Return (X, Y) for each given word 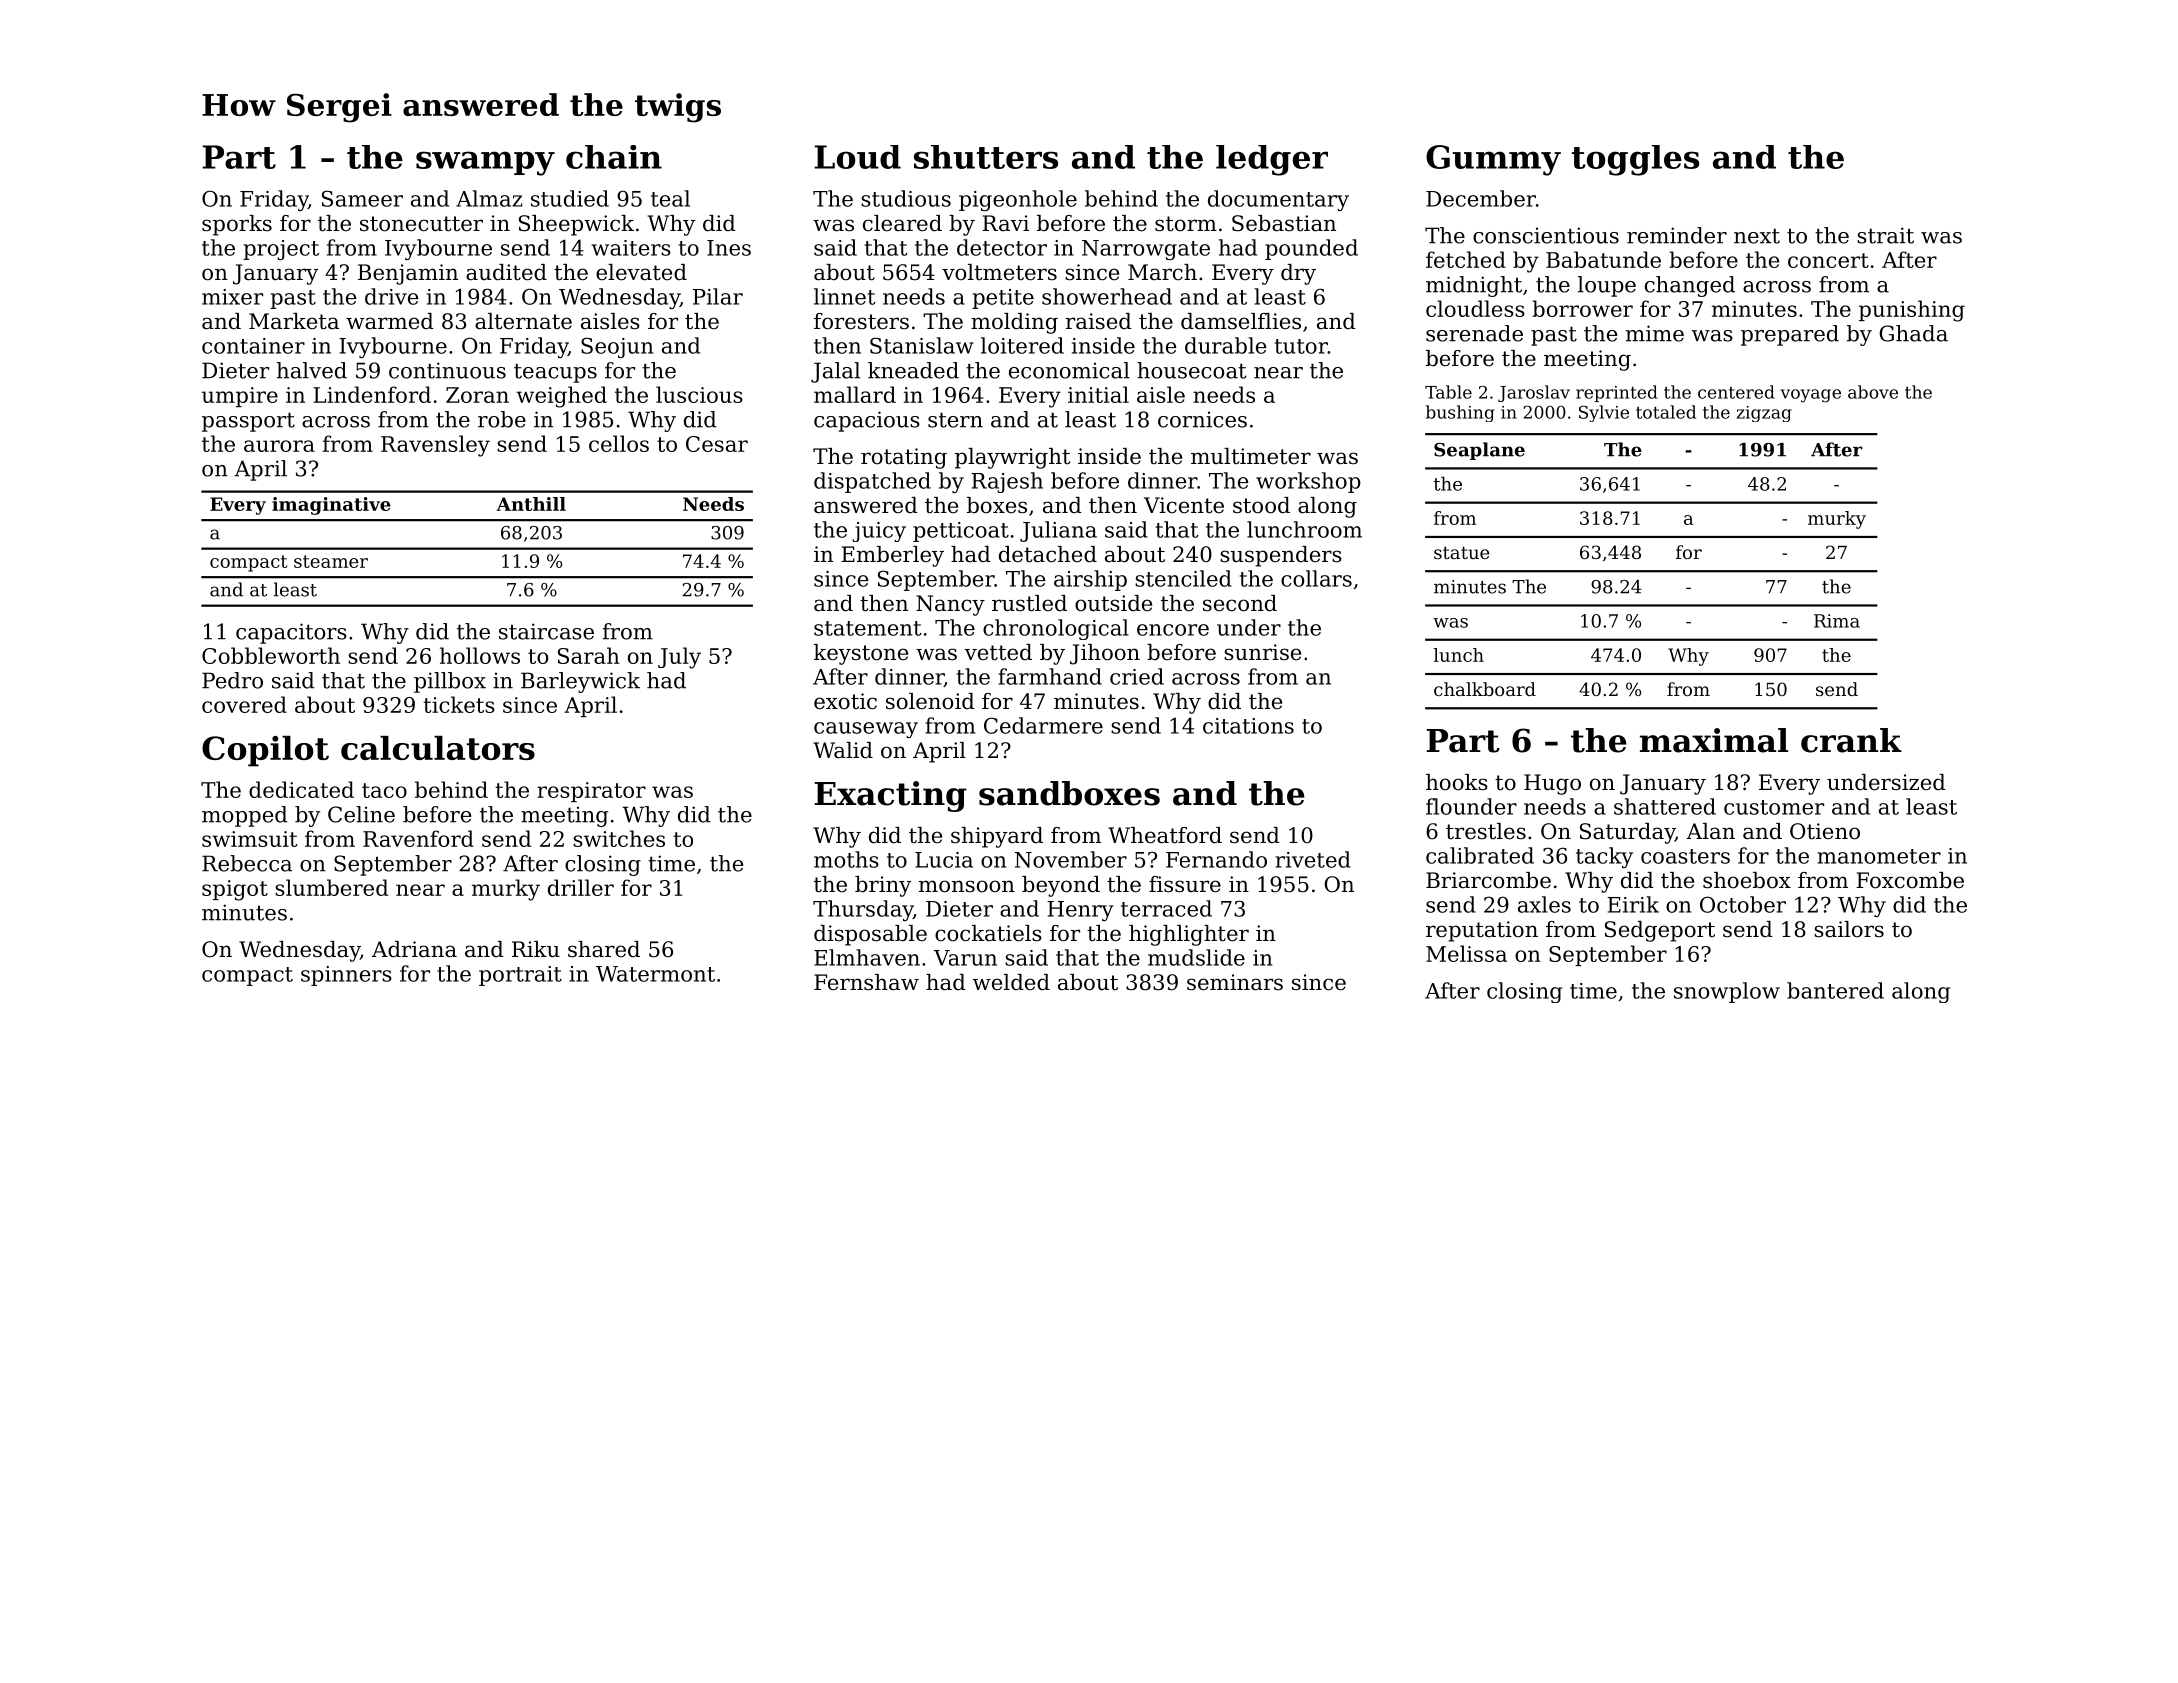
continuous (447, 370)
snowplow (1727, 992)
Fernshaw (866, 982)
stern (955, 420)
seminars (1235, 982)
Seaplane (1479, 451)
